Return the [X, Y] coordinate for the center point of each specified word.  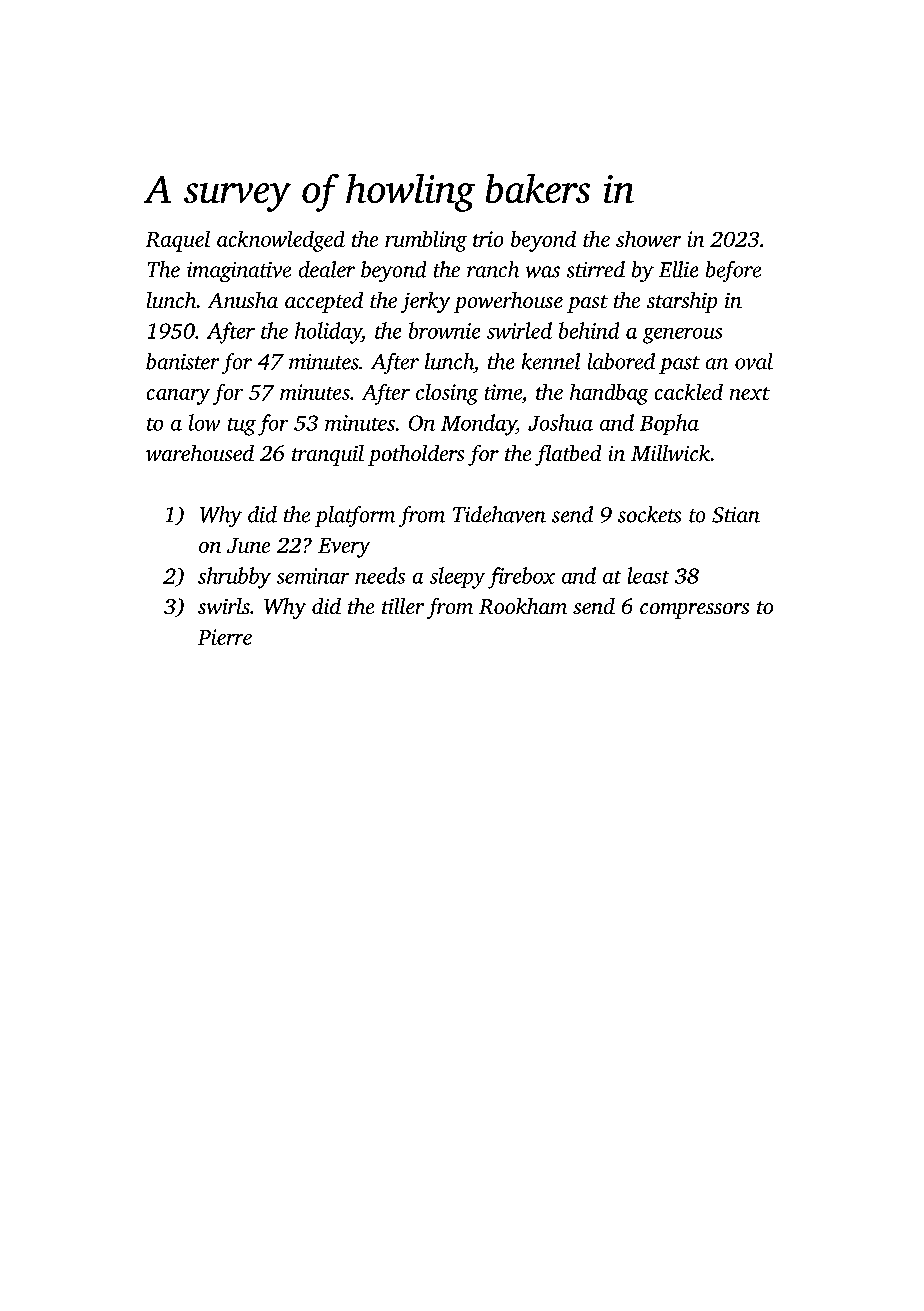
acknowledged [281, 241]
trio [488, 239]
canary [178, 397]
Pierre [225, 637]
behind [589, 330]
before [733, 271]
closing [447, 394]
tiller [403, 606]
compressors [694, 611]
